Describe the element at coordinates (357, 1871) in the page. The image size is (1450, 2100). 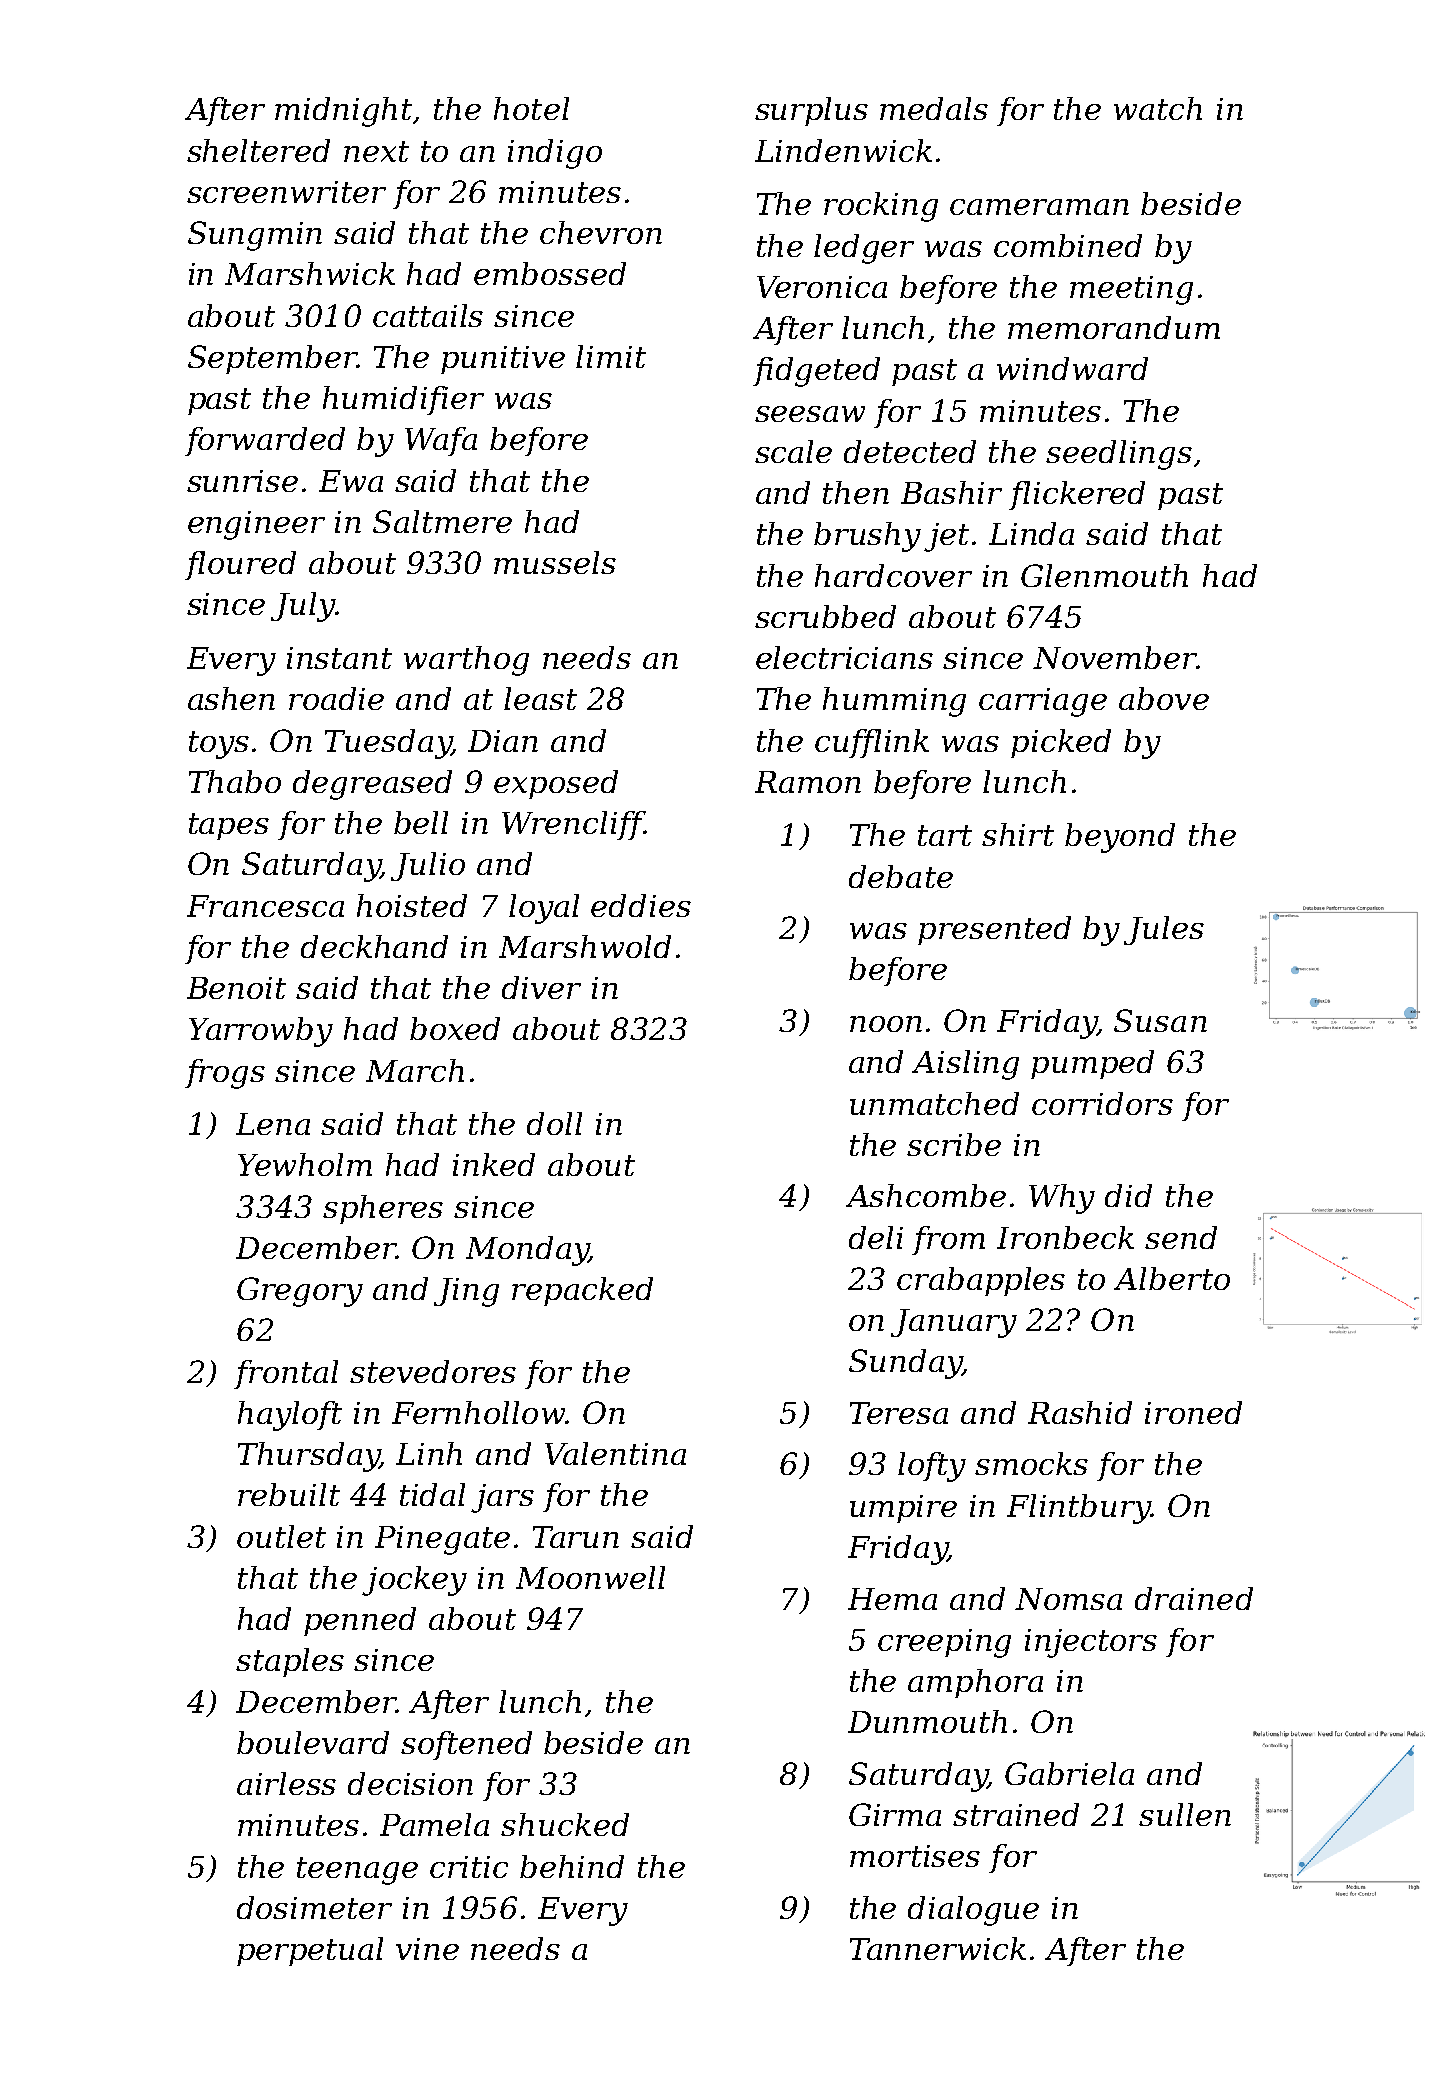
I see `teenage` at that location.
